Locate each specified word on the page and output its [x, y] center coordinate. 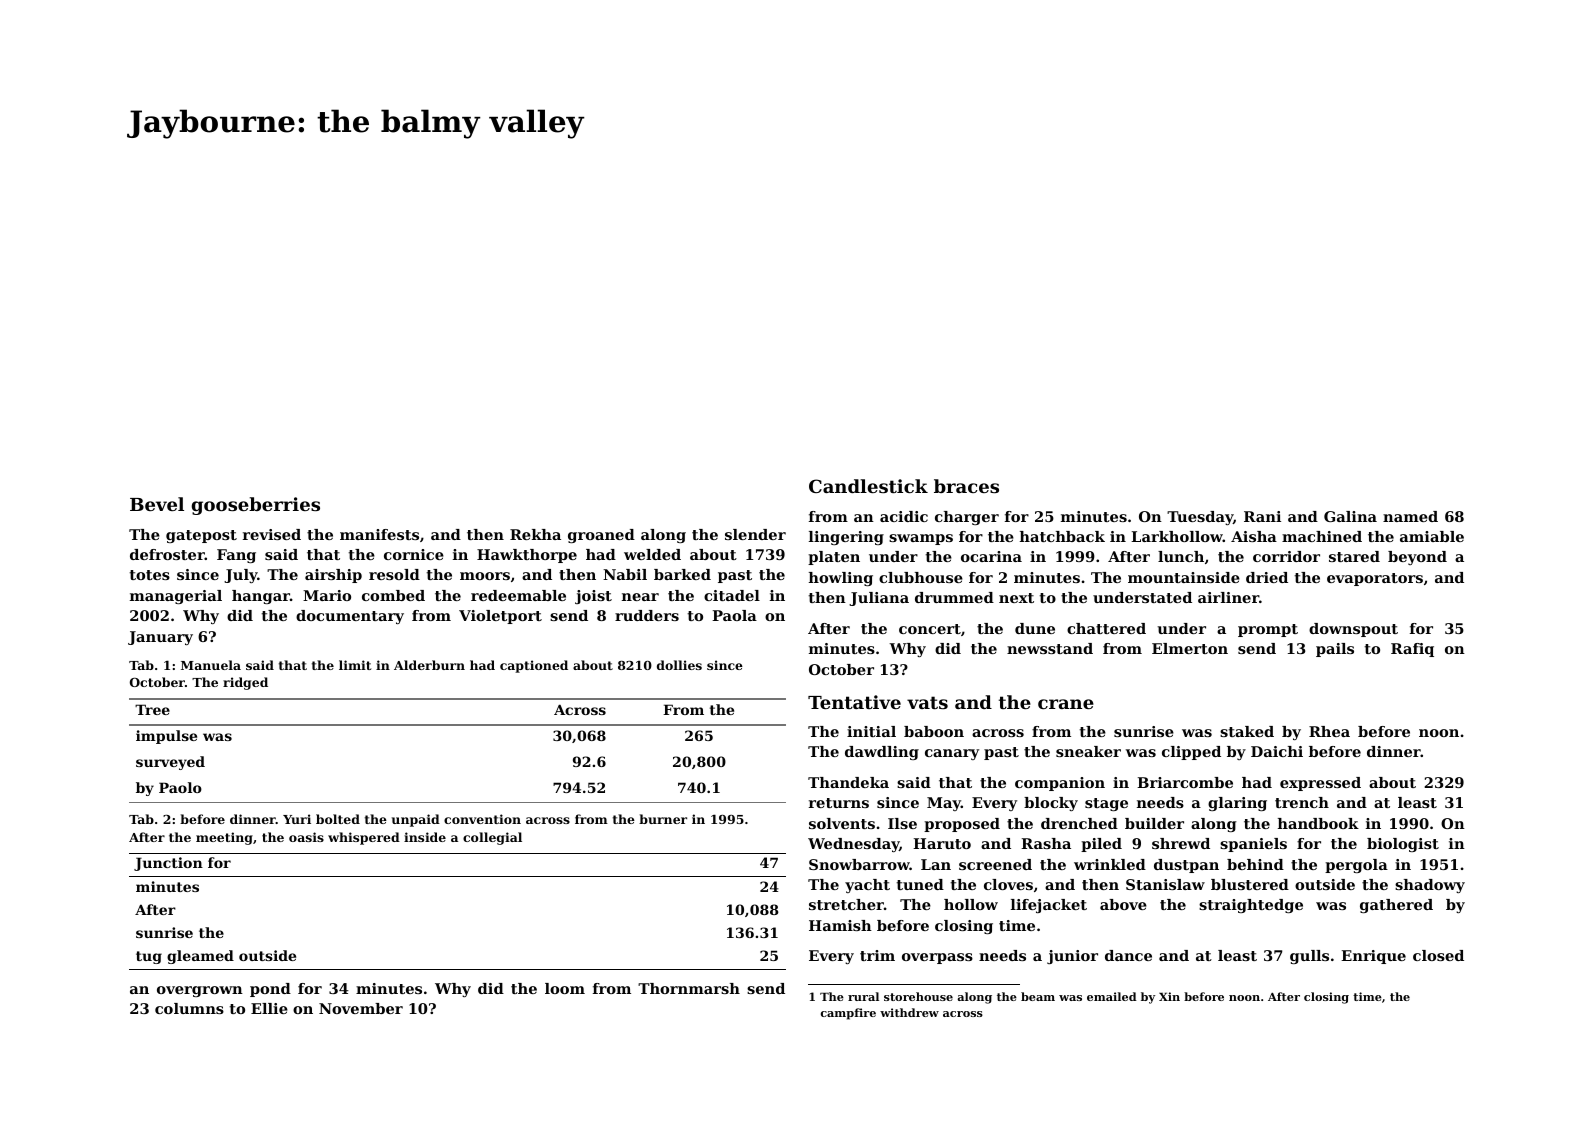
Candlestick [868, 486]
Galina [1350, 516]
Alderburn [429, 665]
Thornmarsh [689, 988]
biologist [1403, 845]
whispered [364, 838]
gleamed [200, 957]
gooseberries [256, 506]
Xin [1169, 996]
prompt [1268, 630]
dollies [679, 665]
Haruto [942, 843]
